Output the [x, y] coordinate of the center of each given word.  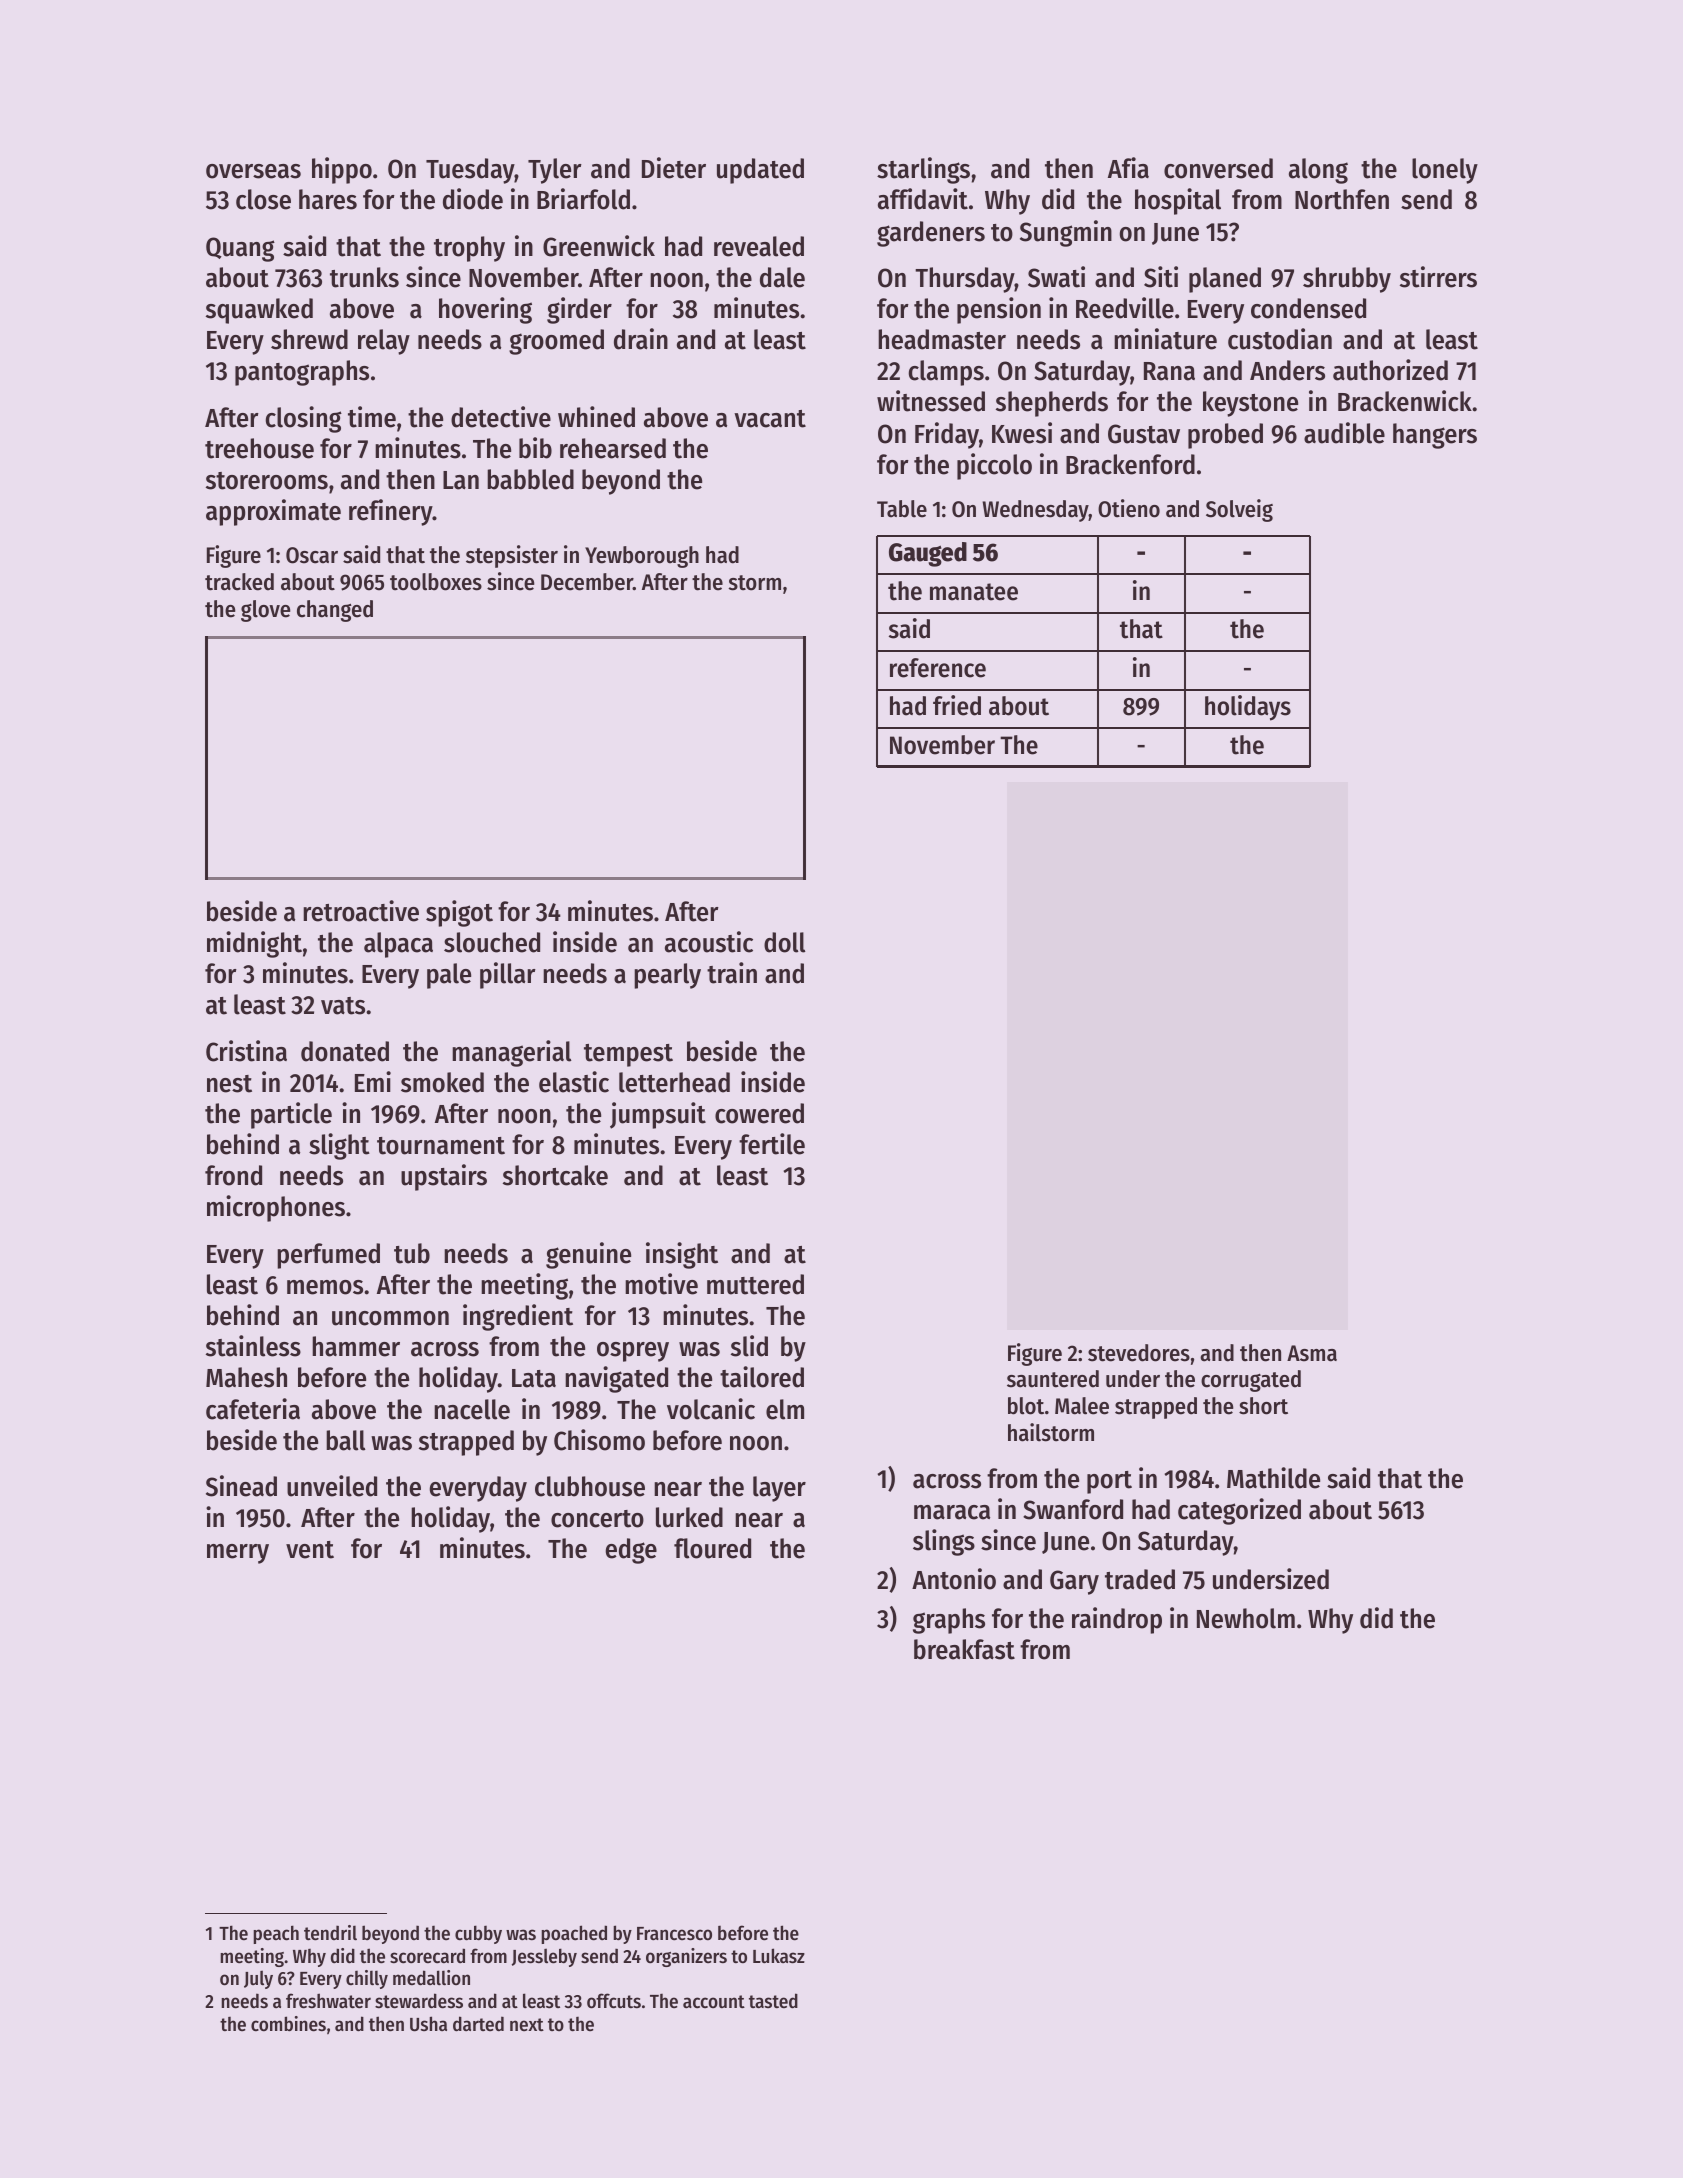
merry [238, 1554]
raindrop [1117, 1620]
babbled [530, 479]
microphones [276, 1208]
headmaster [942, 339]
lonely [1445, 171]
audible [1344, 433]
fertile [772, 1144]
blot [1026, 1406]
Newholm [1246, 1618]
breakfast [964, 1649]
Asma [1312, 1353]
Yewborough [642, 557]
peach [276, 1934]
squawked [259, 311]
